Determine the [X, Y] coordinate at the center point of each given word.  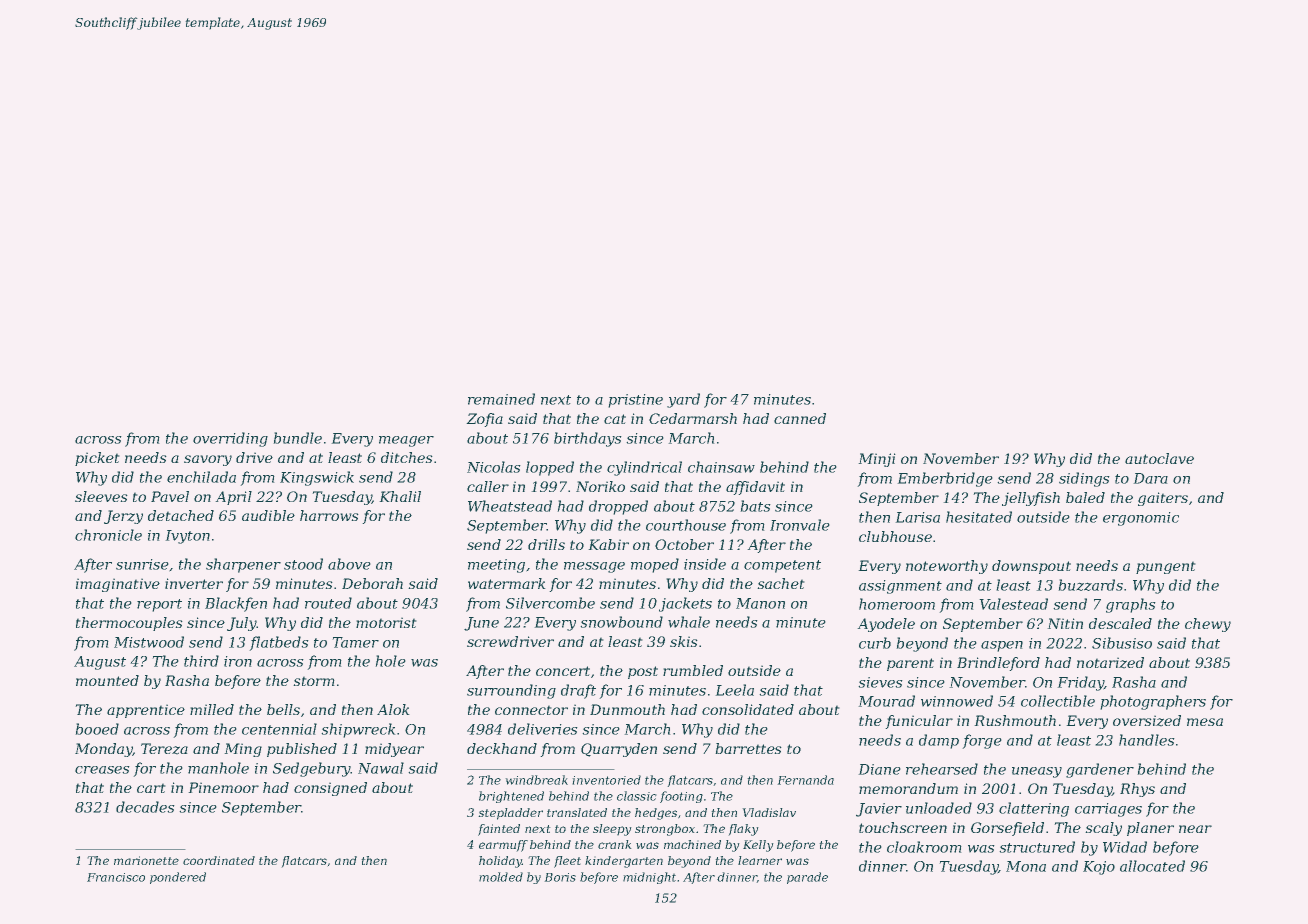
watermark [507, 583]
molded [501, 877]
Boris [560, 877]
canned [800, 418]
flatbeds [279, 643]
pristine [635, 401]
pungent [1166, 567]
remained [501, 399]
